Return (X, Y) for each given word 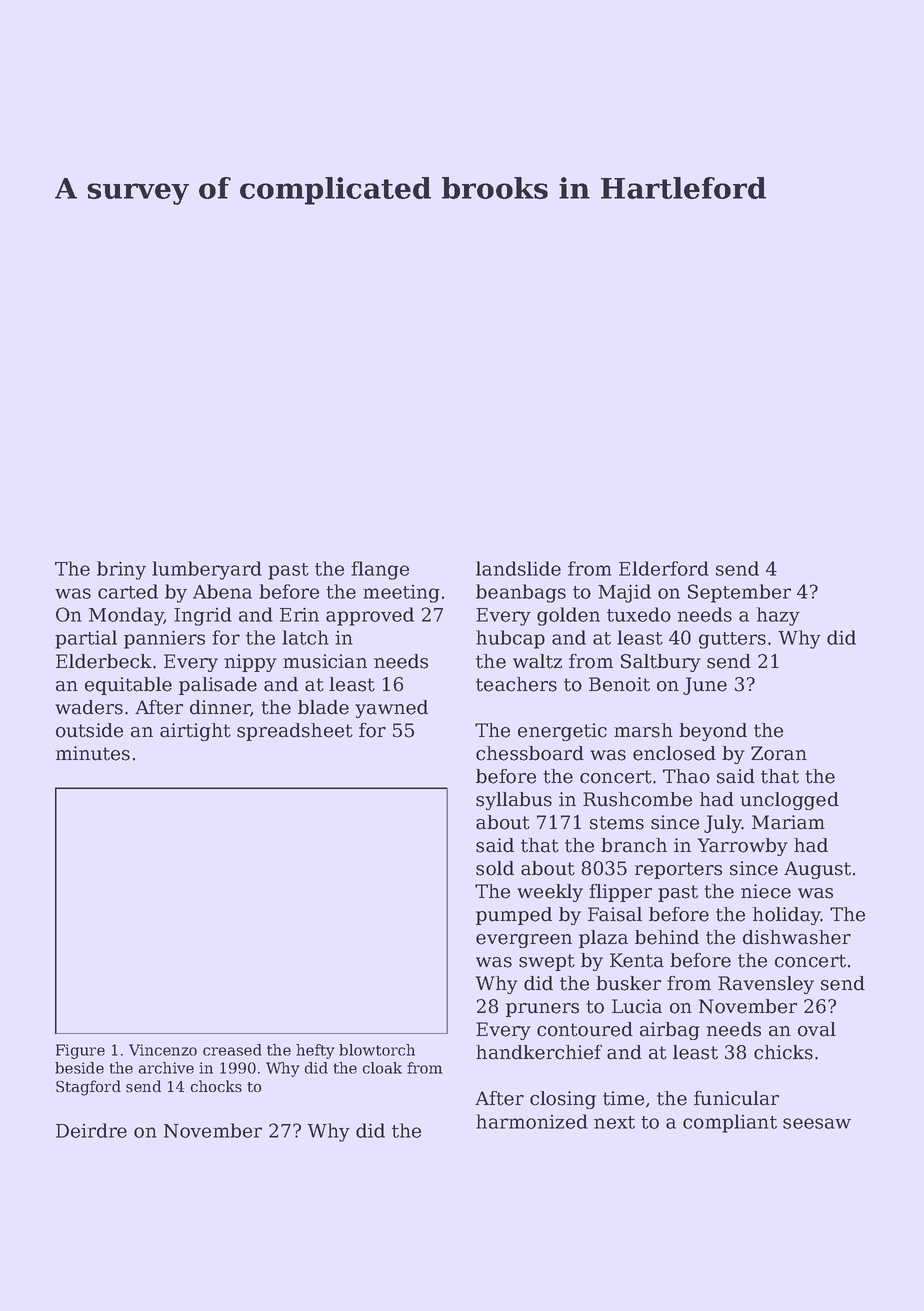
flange (380, 570)
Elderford (664, 568)
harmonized (532, 1121)
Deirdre (91, 1130)
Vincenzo (163, 1050)
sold (495, 868)
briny (121, 570)
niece (766, 891)
